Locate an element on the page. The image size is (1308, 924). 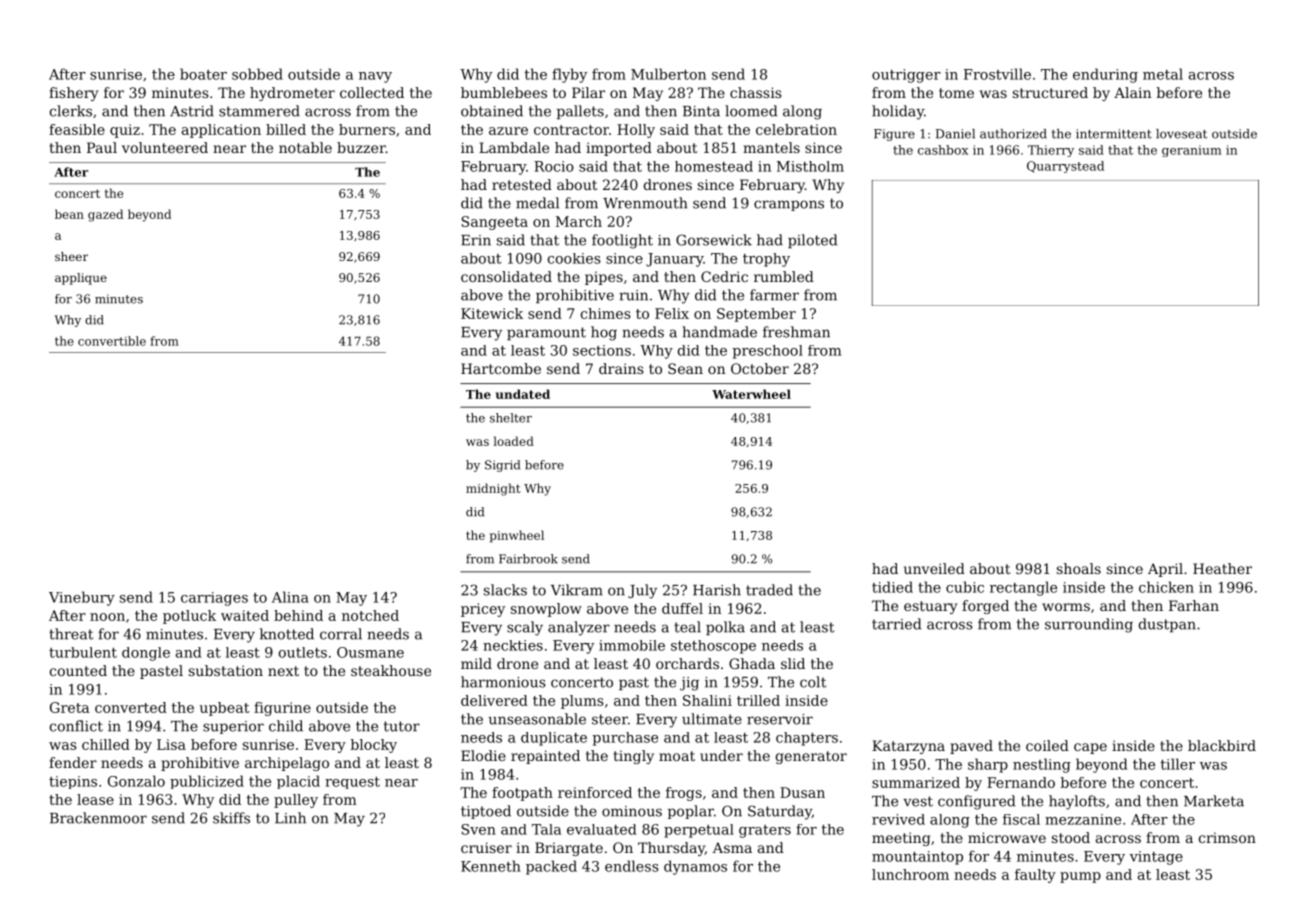
geranium is located at coordinates (1191, 151).
